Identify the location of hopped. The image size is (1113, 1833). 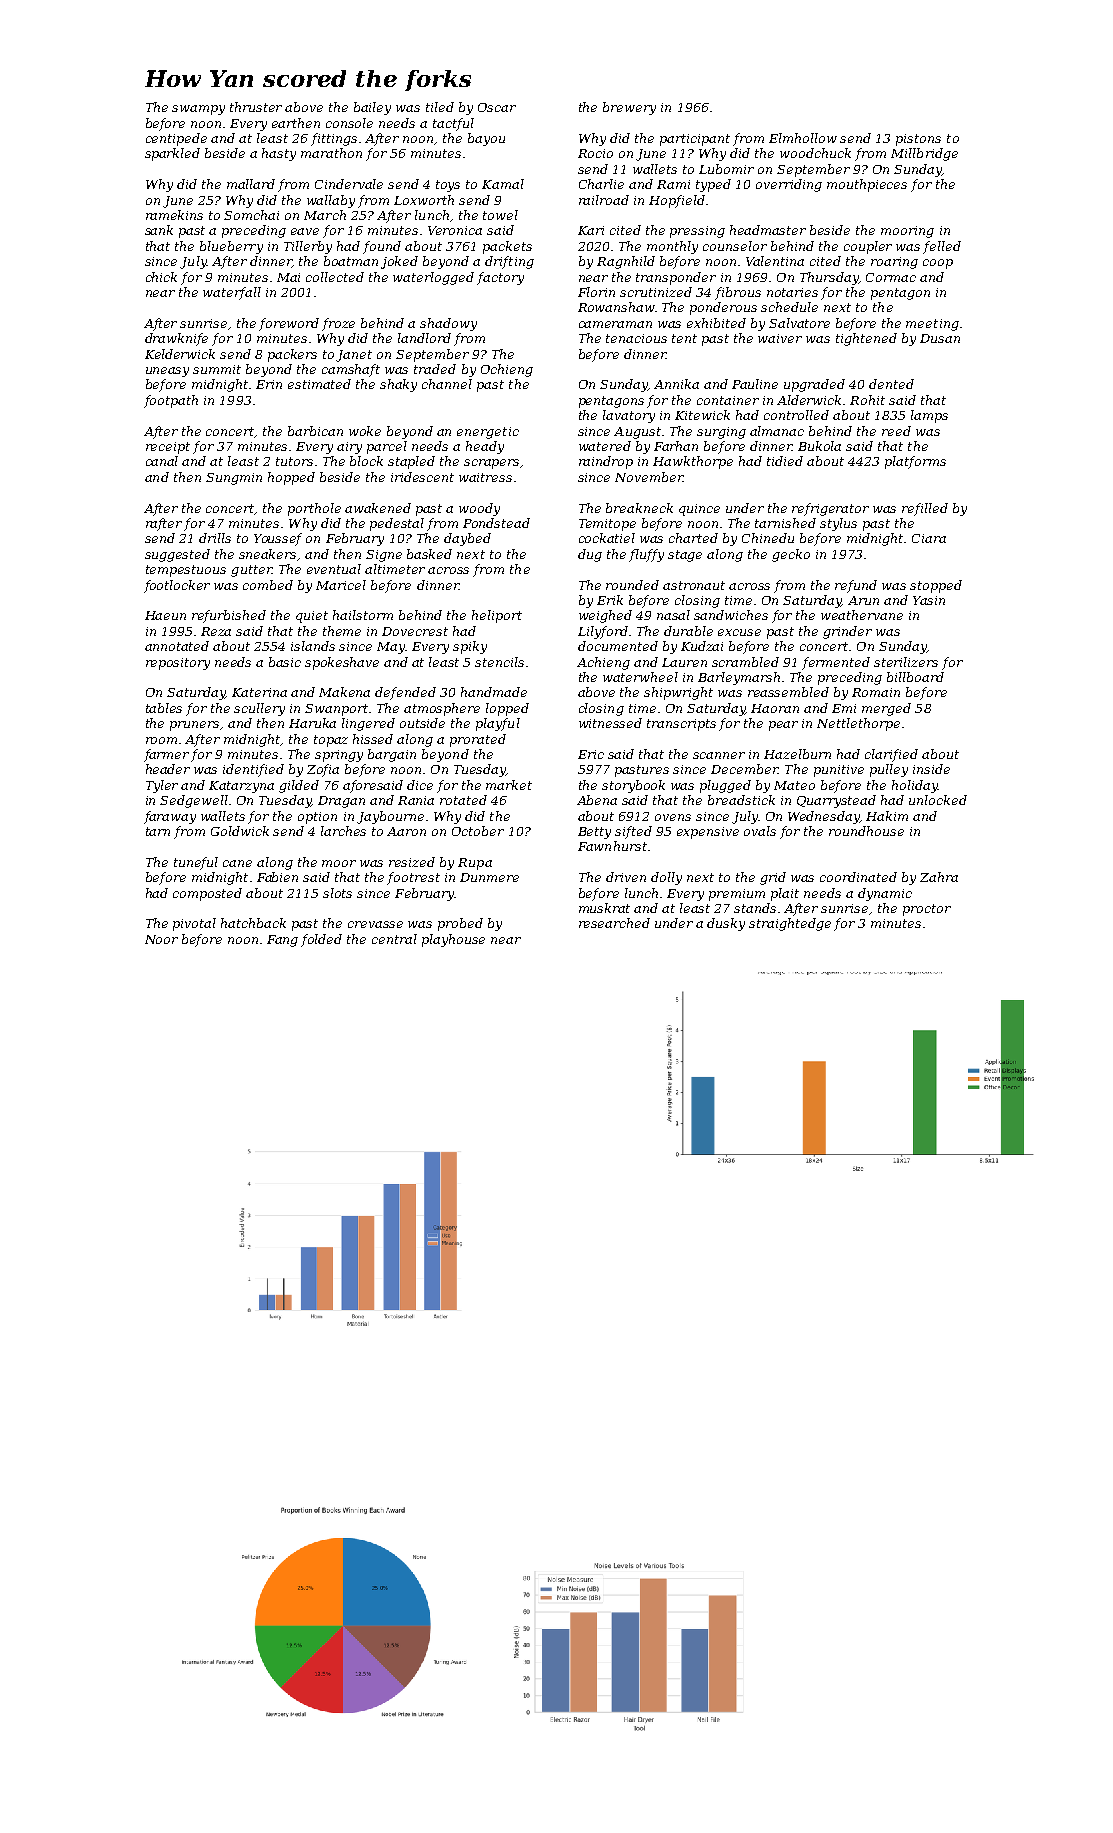
(291, 478).
